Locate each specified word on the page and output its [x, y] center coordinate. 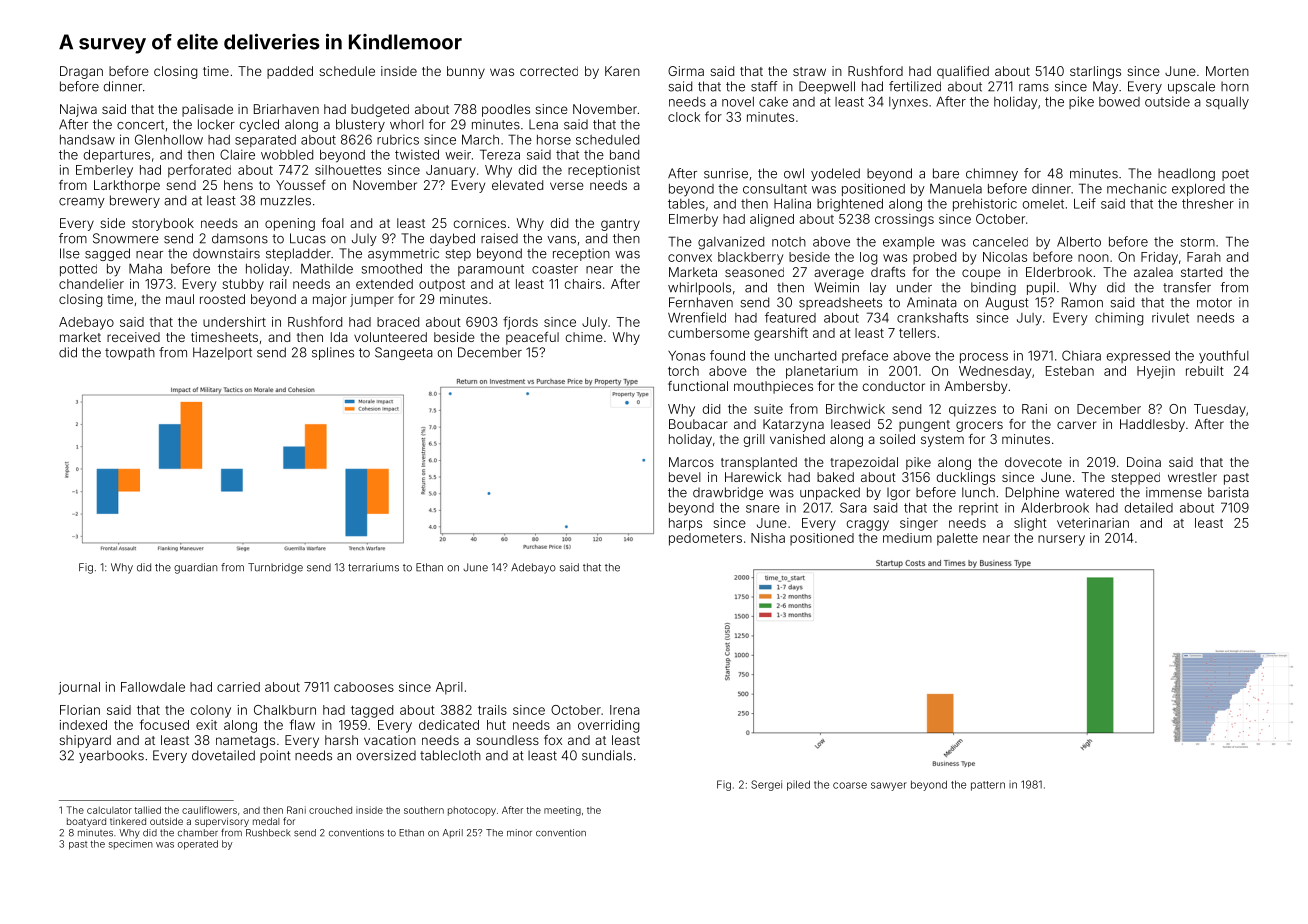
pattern [988, 786]
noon [1093, 258]
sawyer [889, 786]
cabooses [364, 687]
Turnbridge [275, 568]
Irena [625, 710]
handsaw [87, 140]
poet [1235, 175]
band [624, 155]
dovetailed [223, 755]
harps [685, 524]
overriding [608, 726]
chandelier [91, 284]
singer [919, 524]
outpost [442, 286]
